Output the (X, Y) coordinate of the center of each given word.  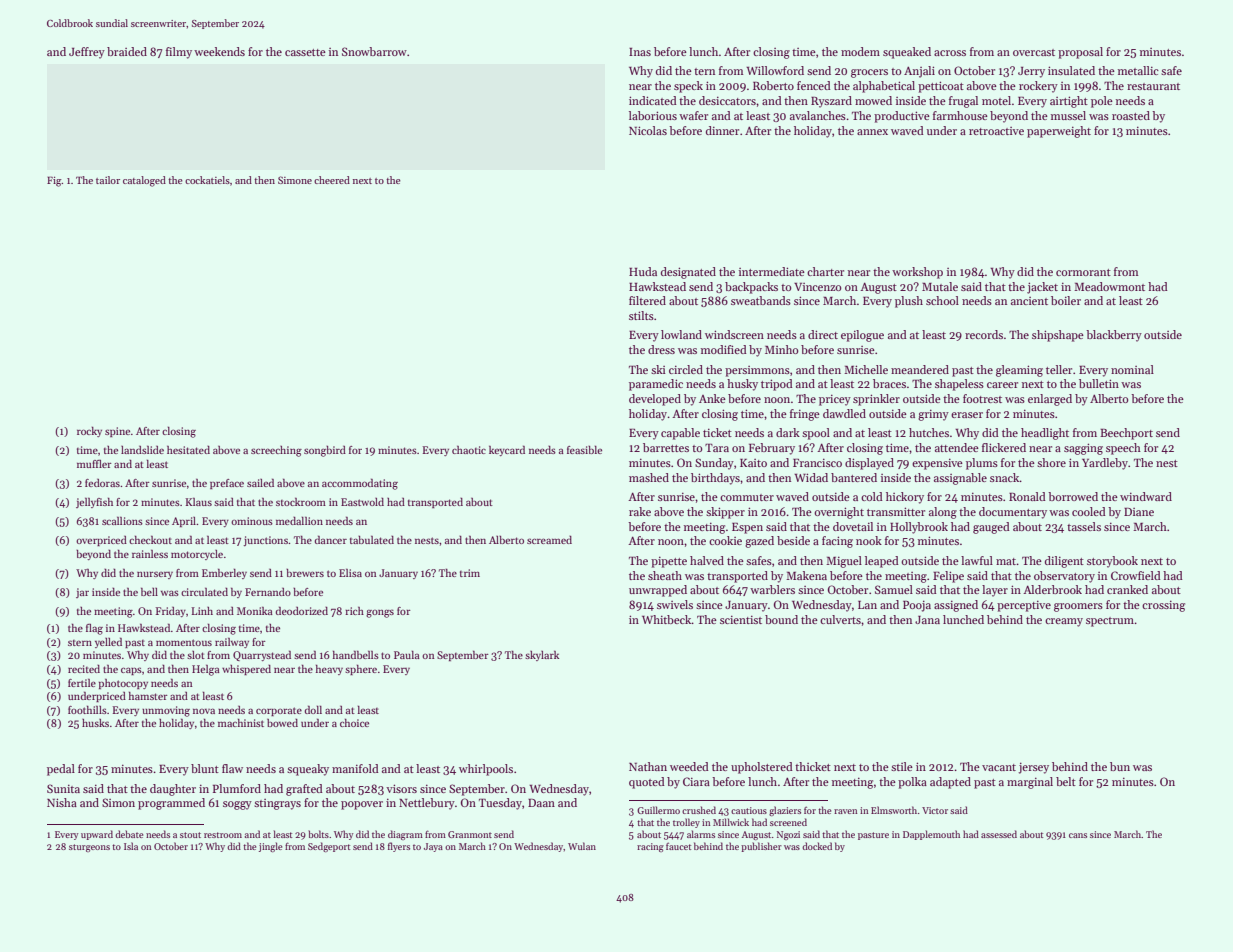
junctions (265, 541)
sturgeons (89, 848)
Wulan (582, 846)
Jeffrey (87, 53)
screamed (549, 540)
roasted (1131, 115)
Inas (640, 52)
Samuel (894, 589)
